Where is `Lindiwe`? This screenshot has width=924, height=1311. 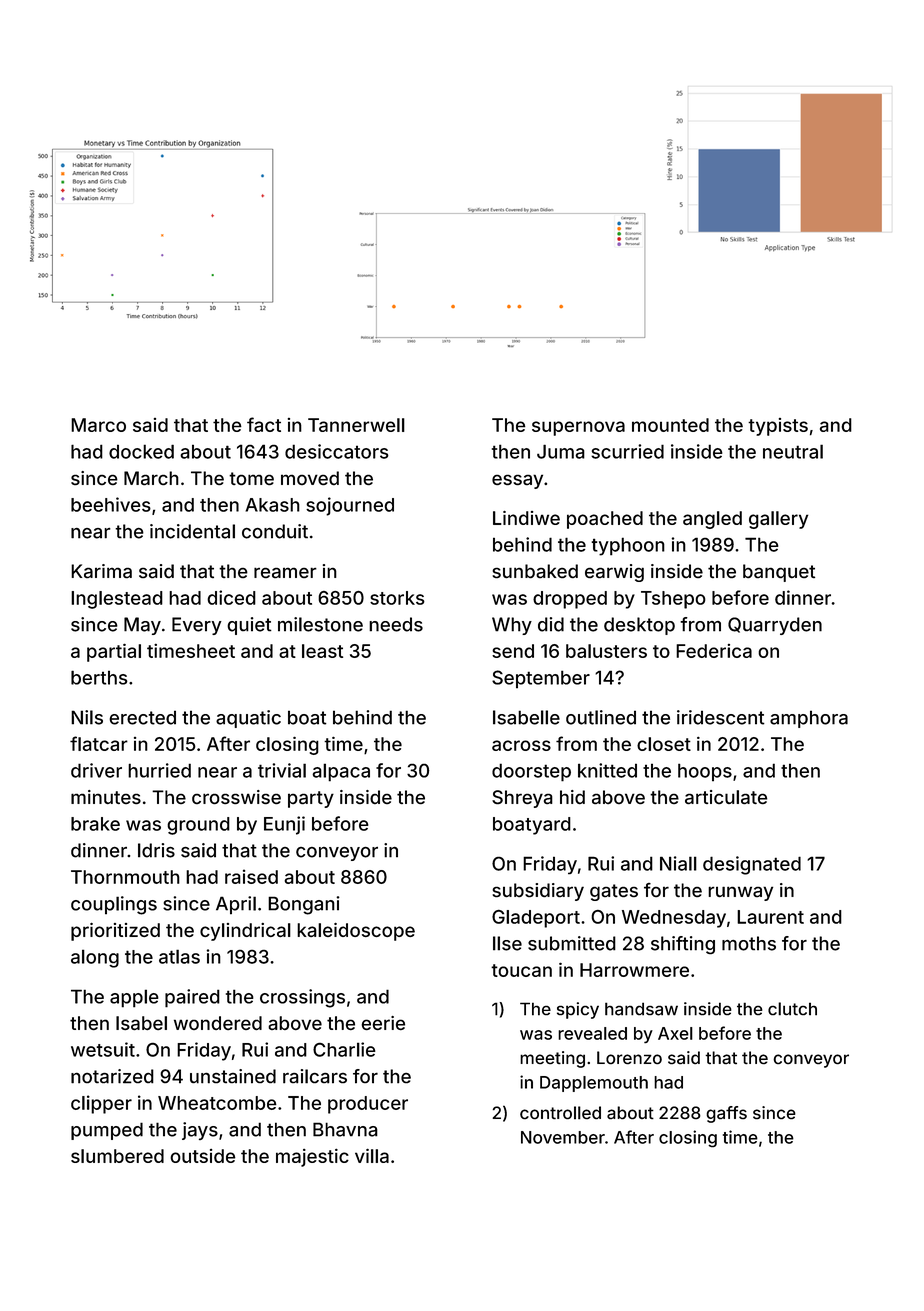
Lindiwe is located at coordinates (526, 518).
